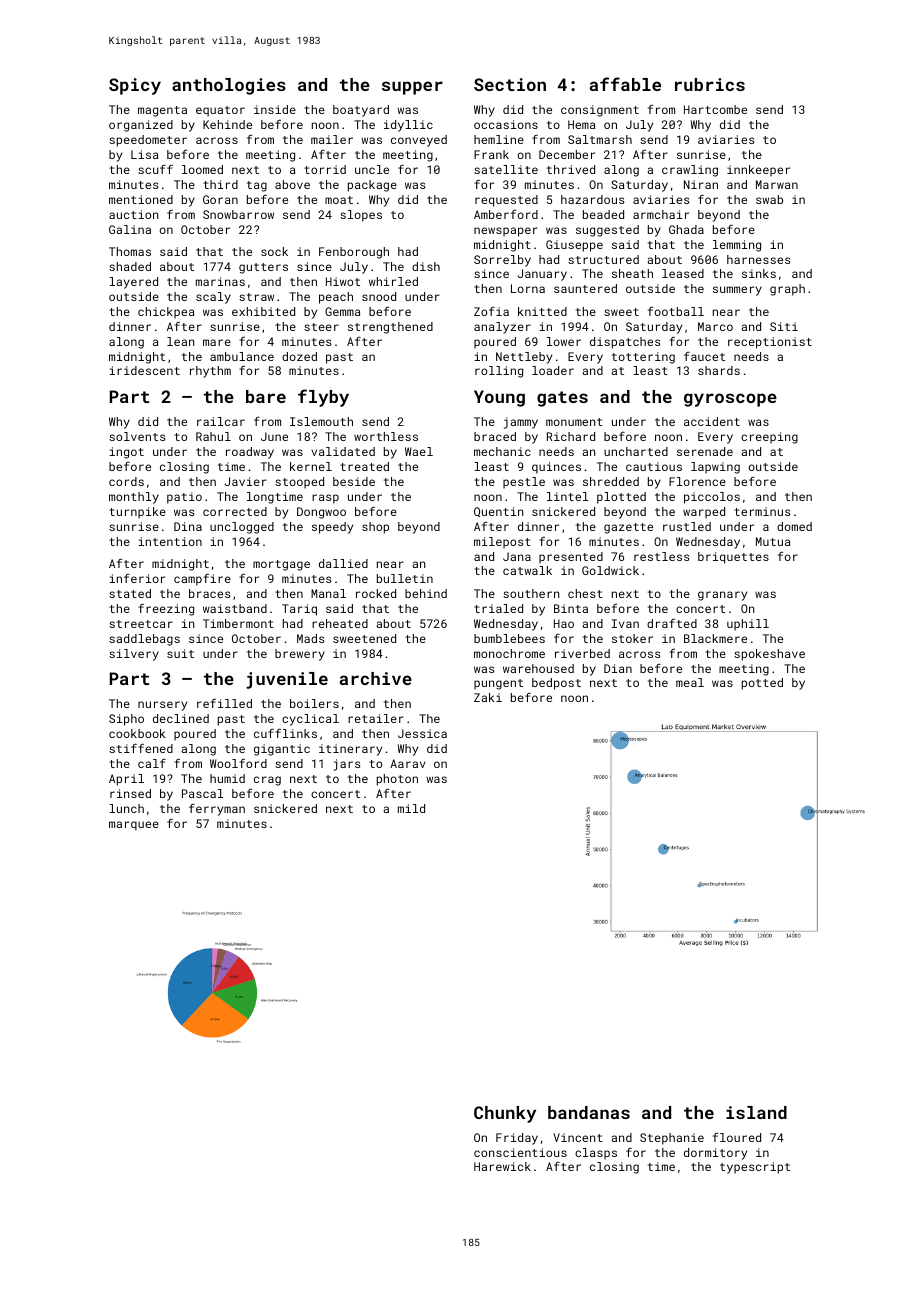 Image resolution: width=924 pixels, height=1308 pixels. I want to click on typescript, so click(755, 1168).
